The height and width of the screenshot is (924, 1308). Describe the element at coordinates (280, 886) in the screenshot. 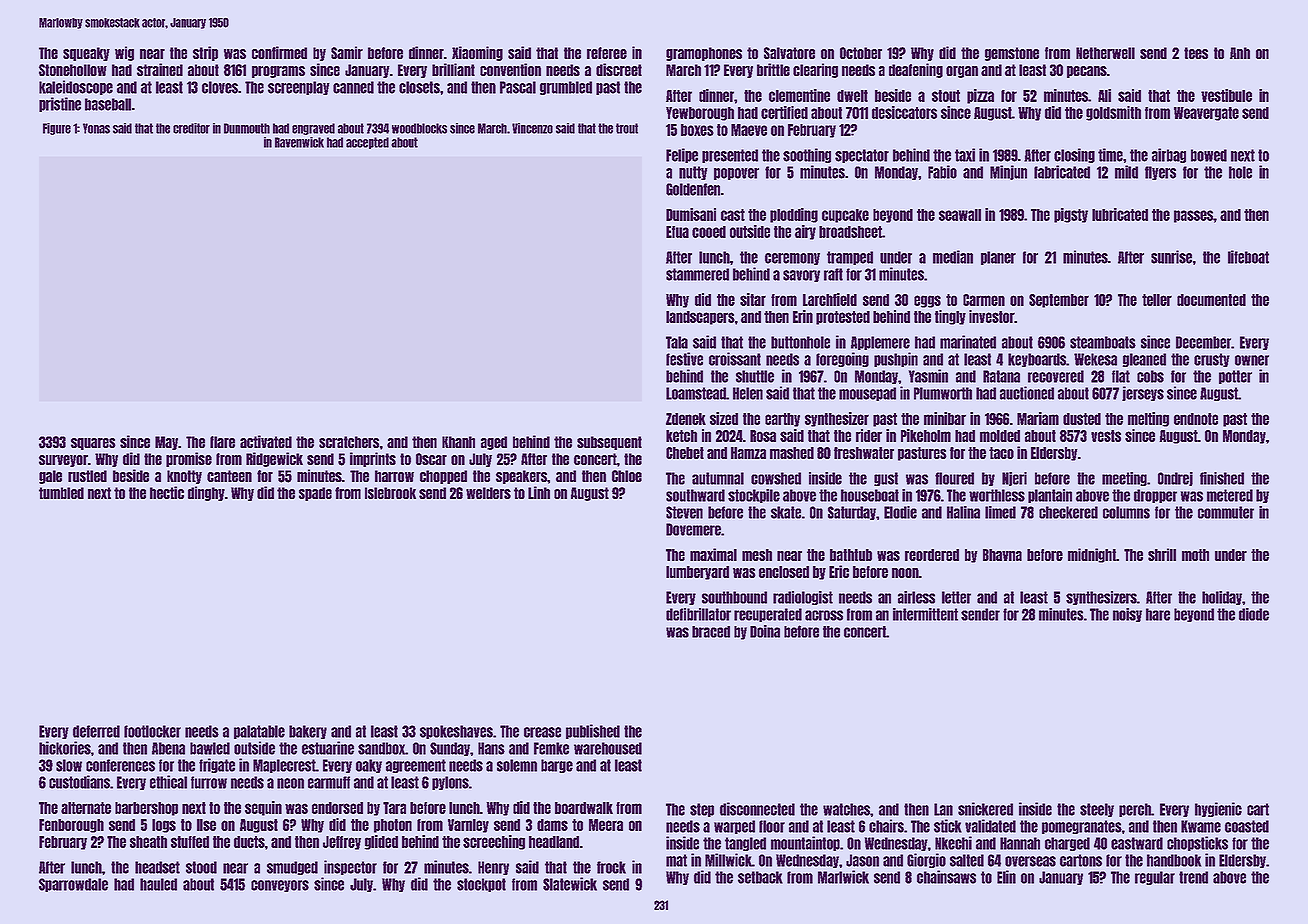

I see `conveyors` at that location.
